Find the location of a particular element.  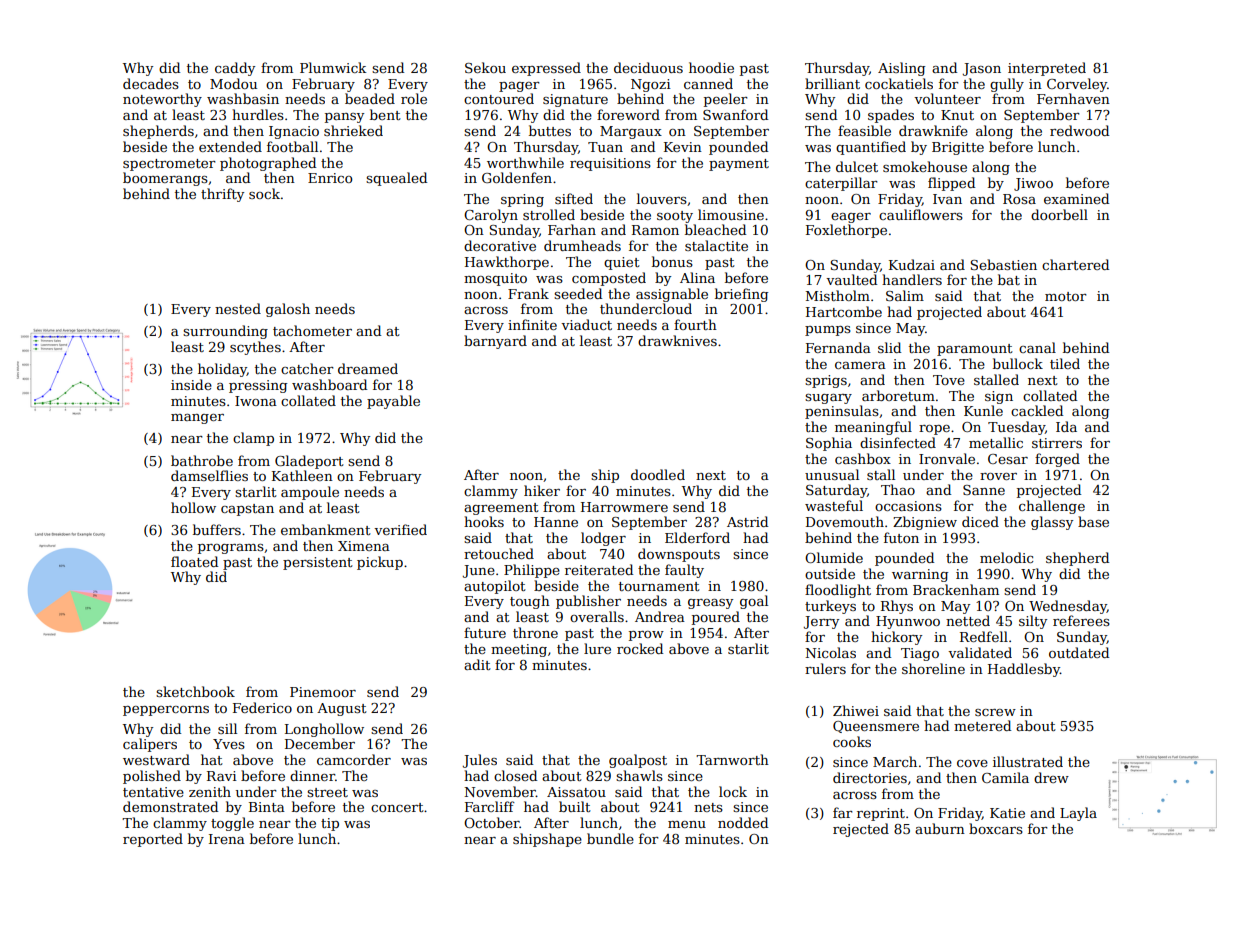

expressed is located at coordinates (546, 69).
